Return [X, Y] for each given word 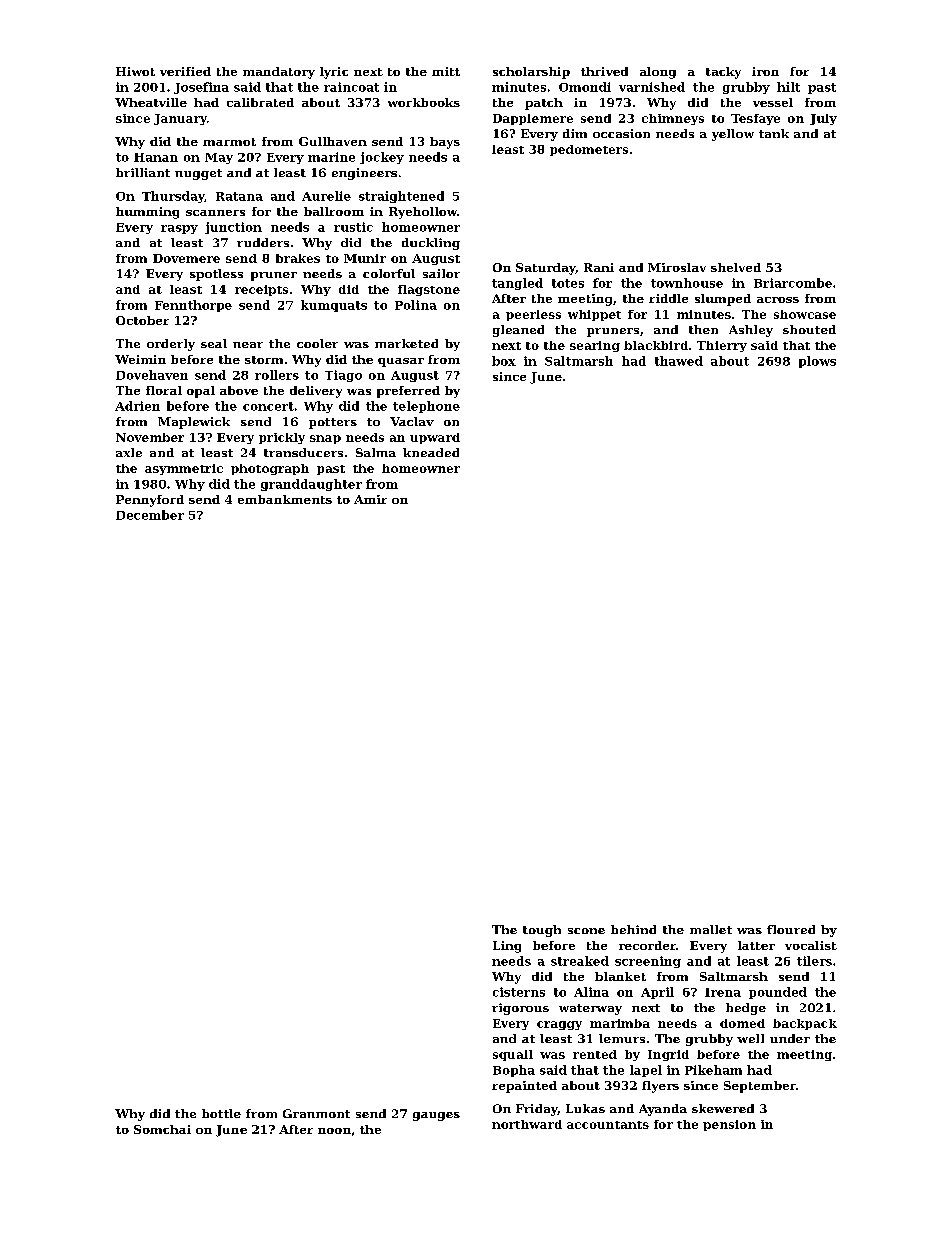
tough [542, 931]
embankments [285, 499]
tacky [723, 73]
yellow [733, 135]
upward [435, 438]
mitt [446, 71]
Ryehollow [423, 213]
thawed [679, 361]
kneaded [431, 452]
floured [791, 929]
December [150, 515]
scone [586, 931]
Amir [370, 499]
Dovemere [186, 258]
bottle [221, 1113]
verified [185, 71]
